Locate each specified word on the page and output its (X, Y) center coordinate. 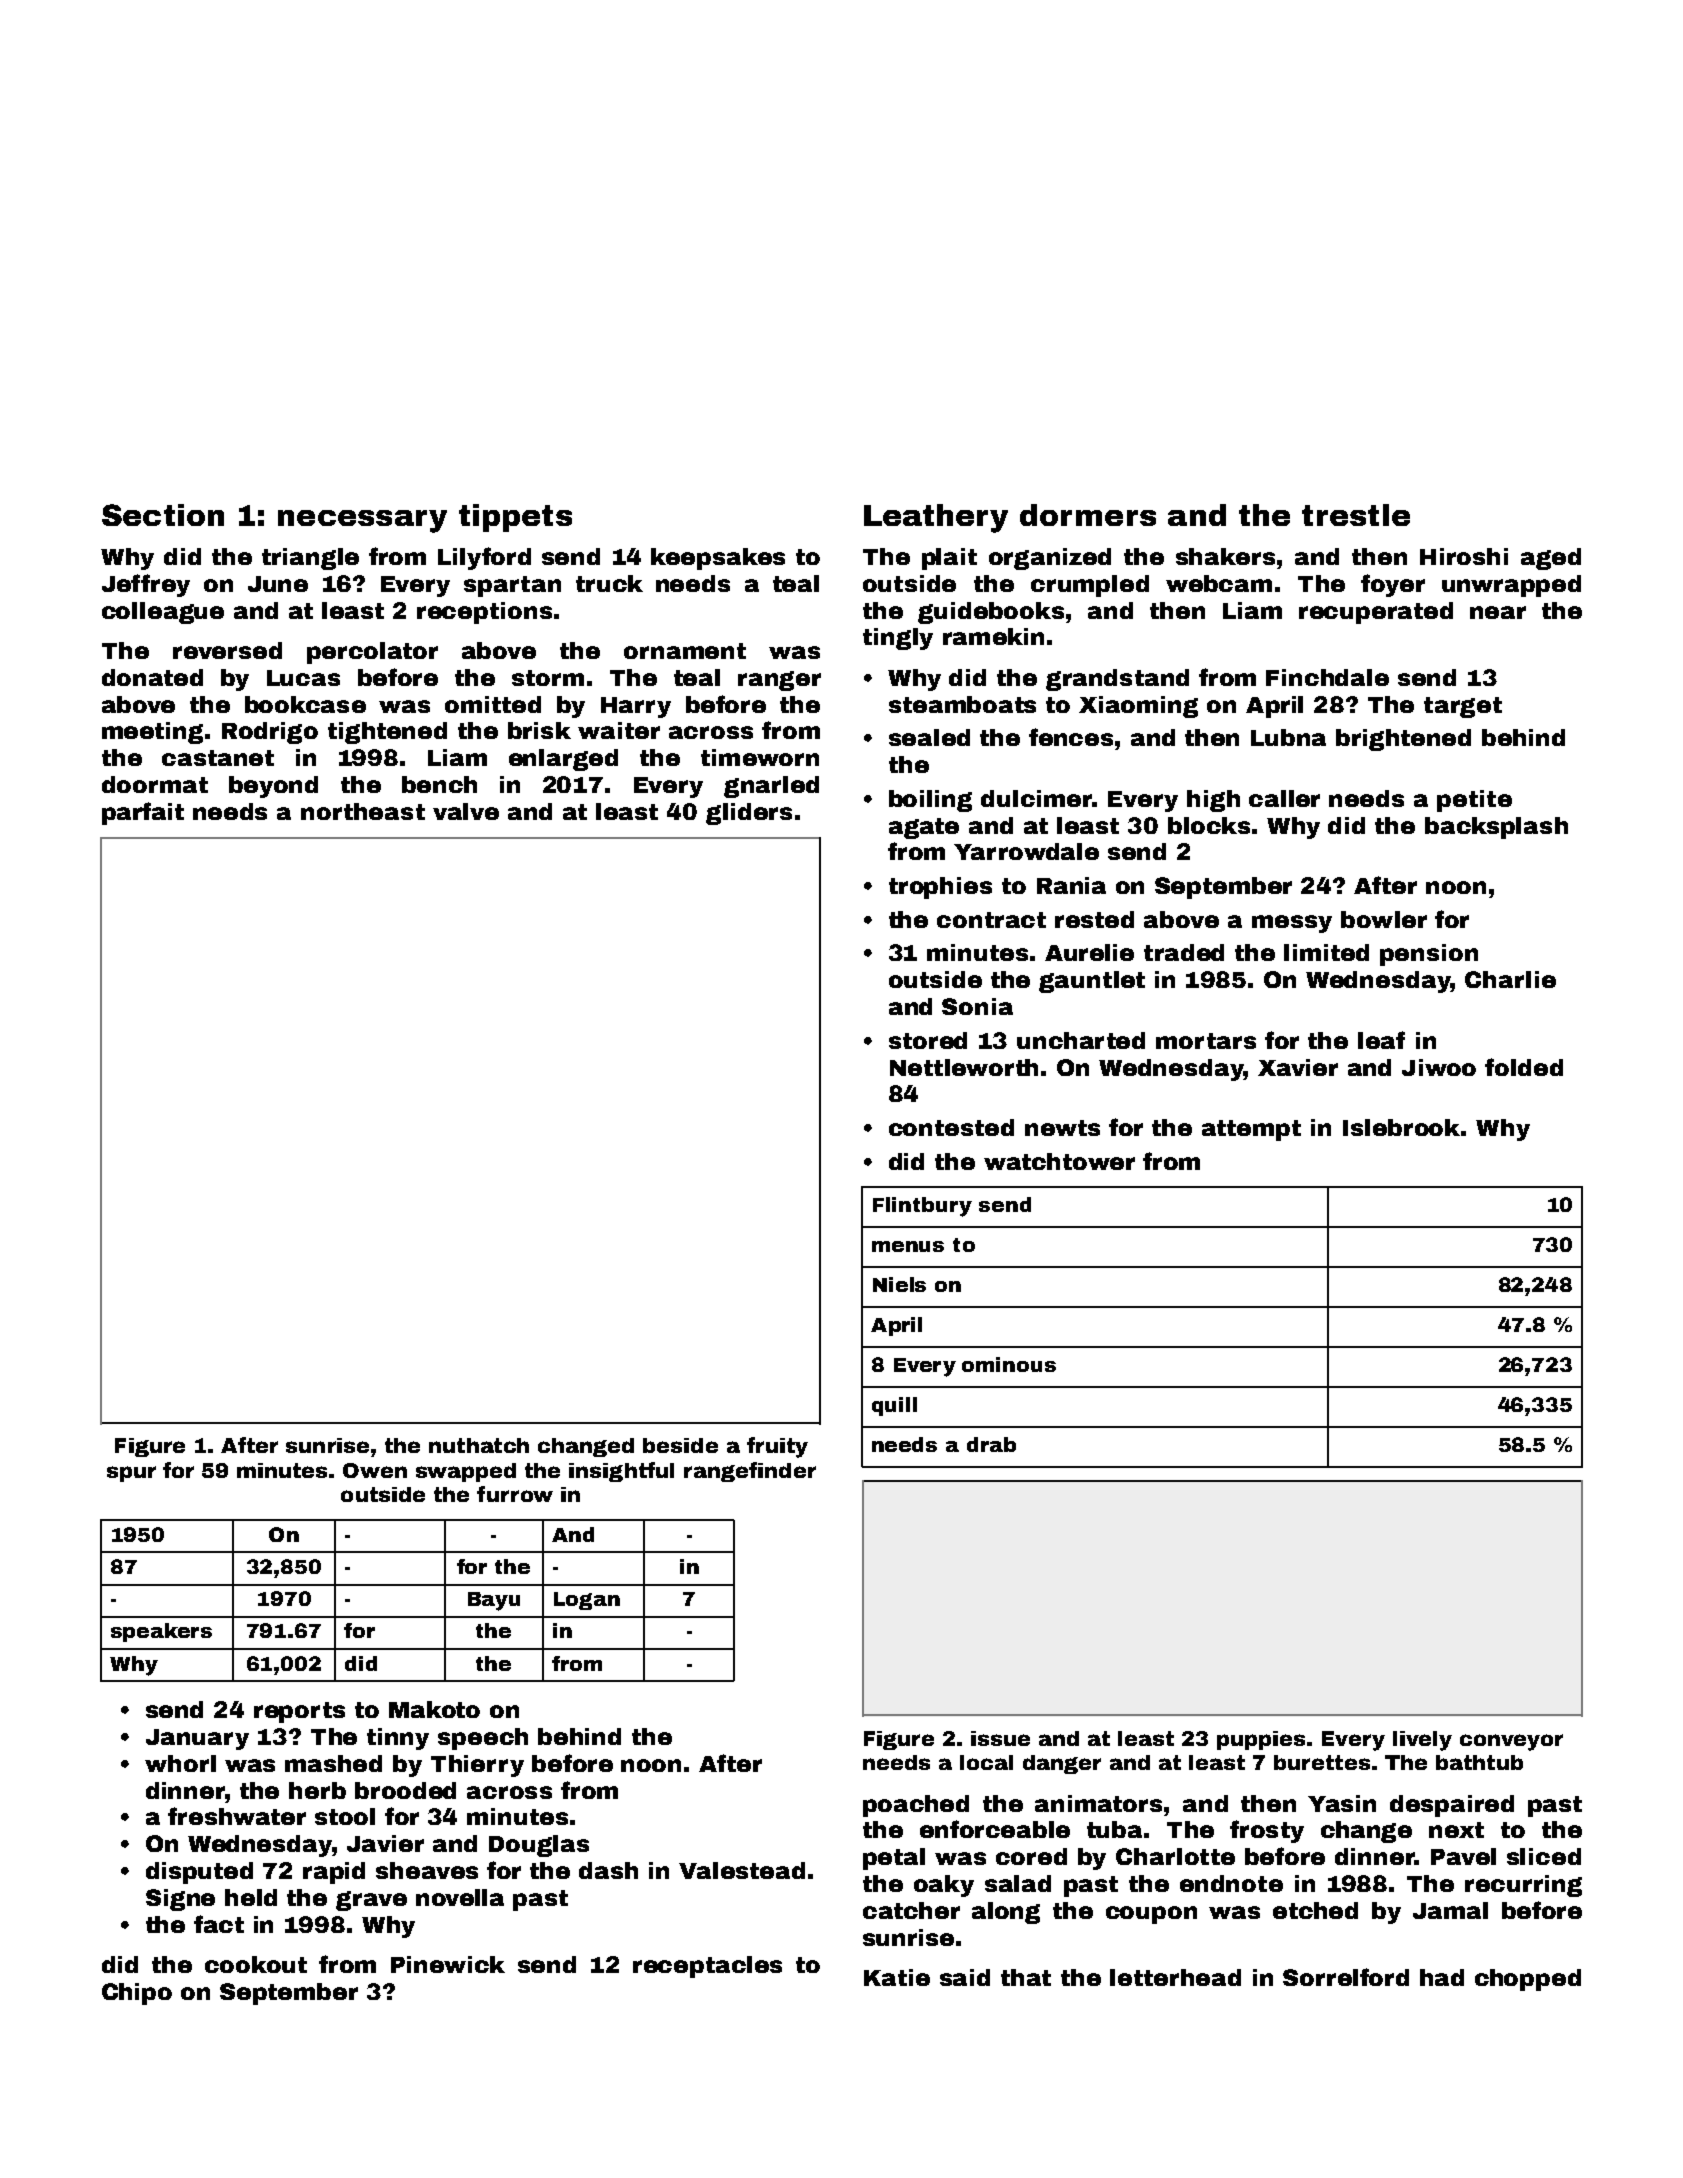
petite (1474, 801)
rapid (334, 1873)
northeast (363, 811)
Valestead (742, 1870)
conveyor (1511, 1742)
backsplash (1496, 828)
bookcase (305, 704)
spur (131, 1474)
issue (1000, 1738)
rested (1094, 919)
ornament (685, 651)
